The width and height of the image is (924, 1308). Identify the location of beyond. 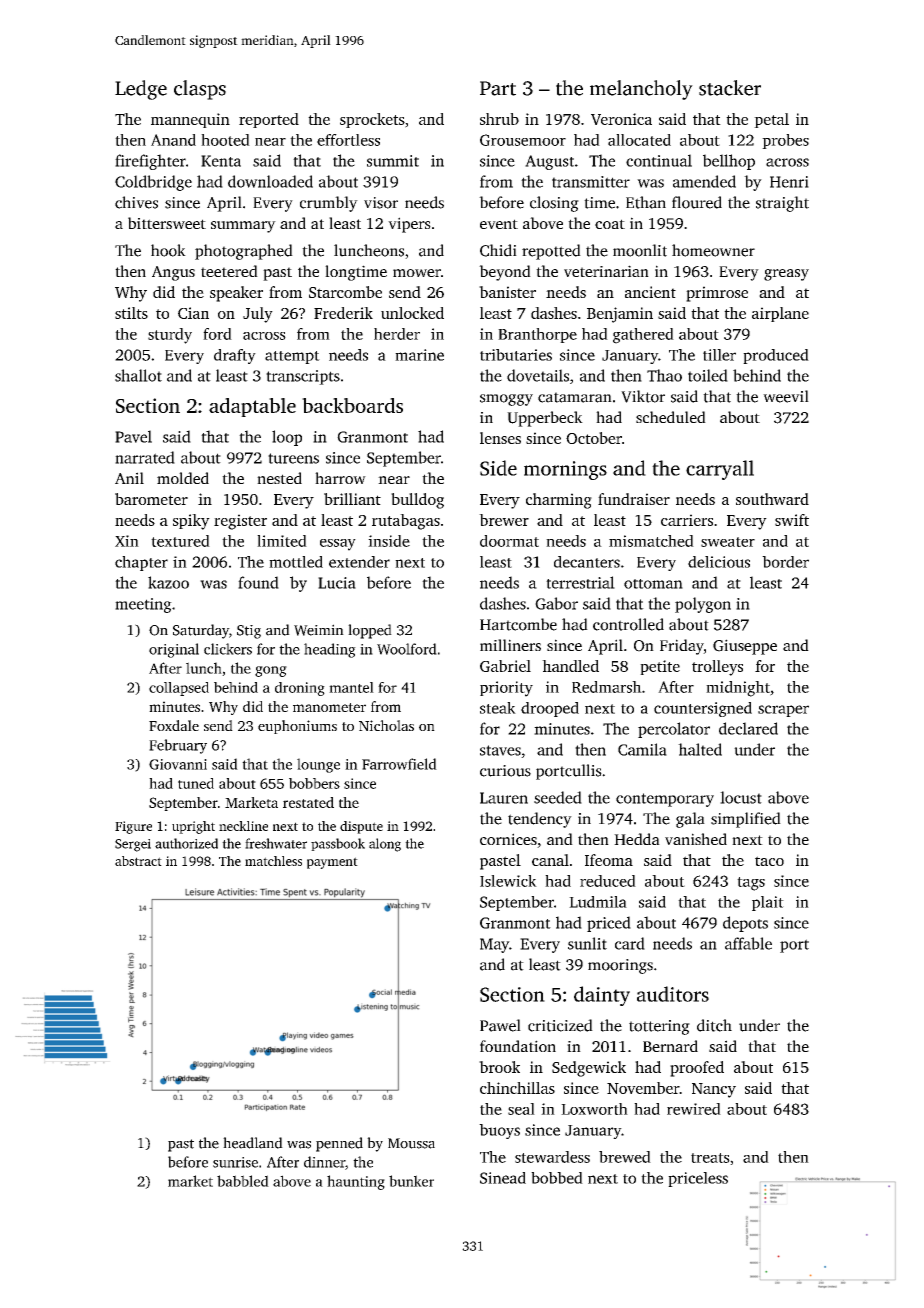
(505, 273).
